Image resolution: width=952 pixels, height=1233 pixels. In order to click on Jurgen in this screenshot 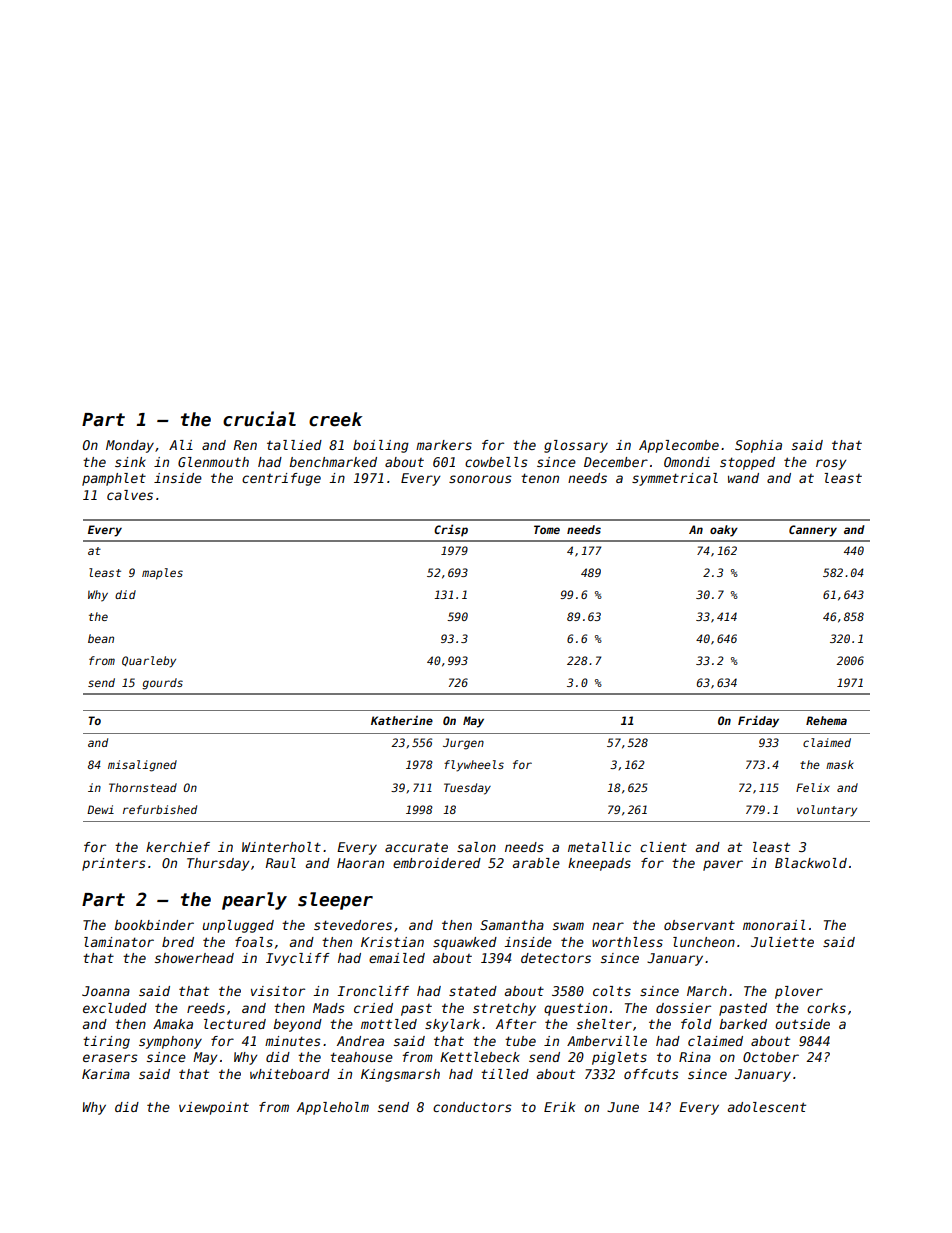, I will do `click(463, 744)`.
